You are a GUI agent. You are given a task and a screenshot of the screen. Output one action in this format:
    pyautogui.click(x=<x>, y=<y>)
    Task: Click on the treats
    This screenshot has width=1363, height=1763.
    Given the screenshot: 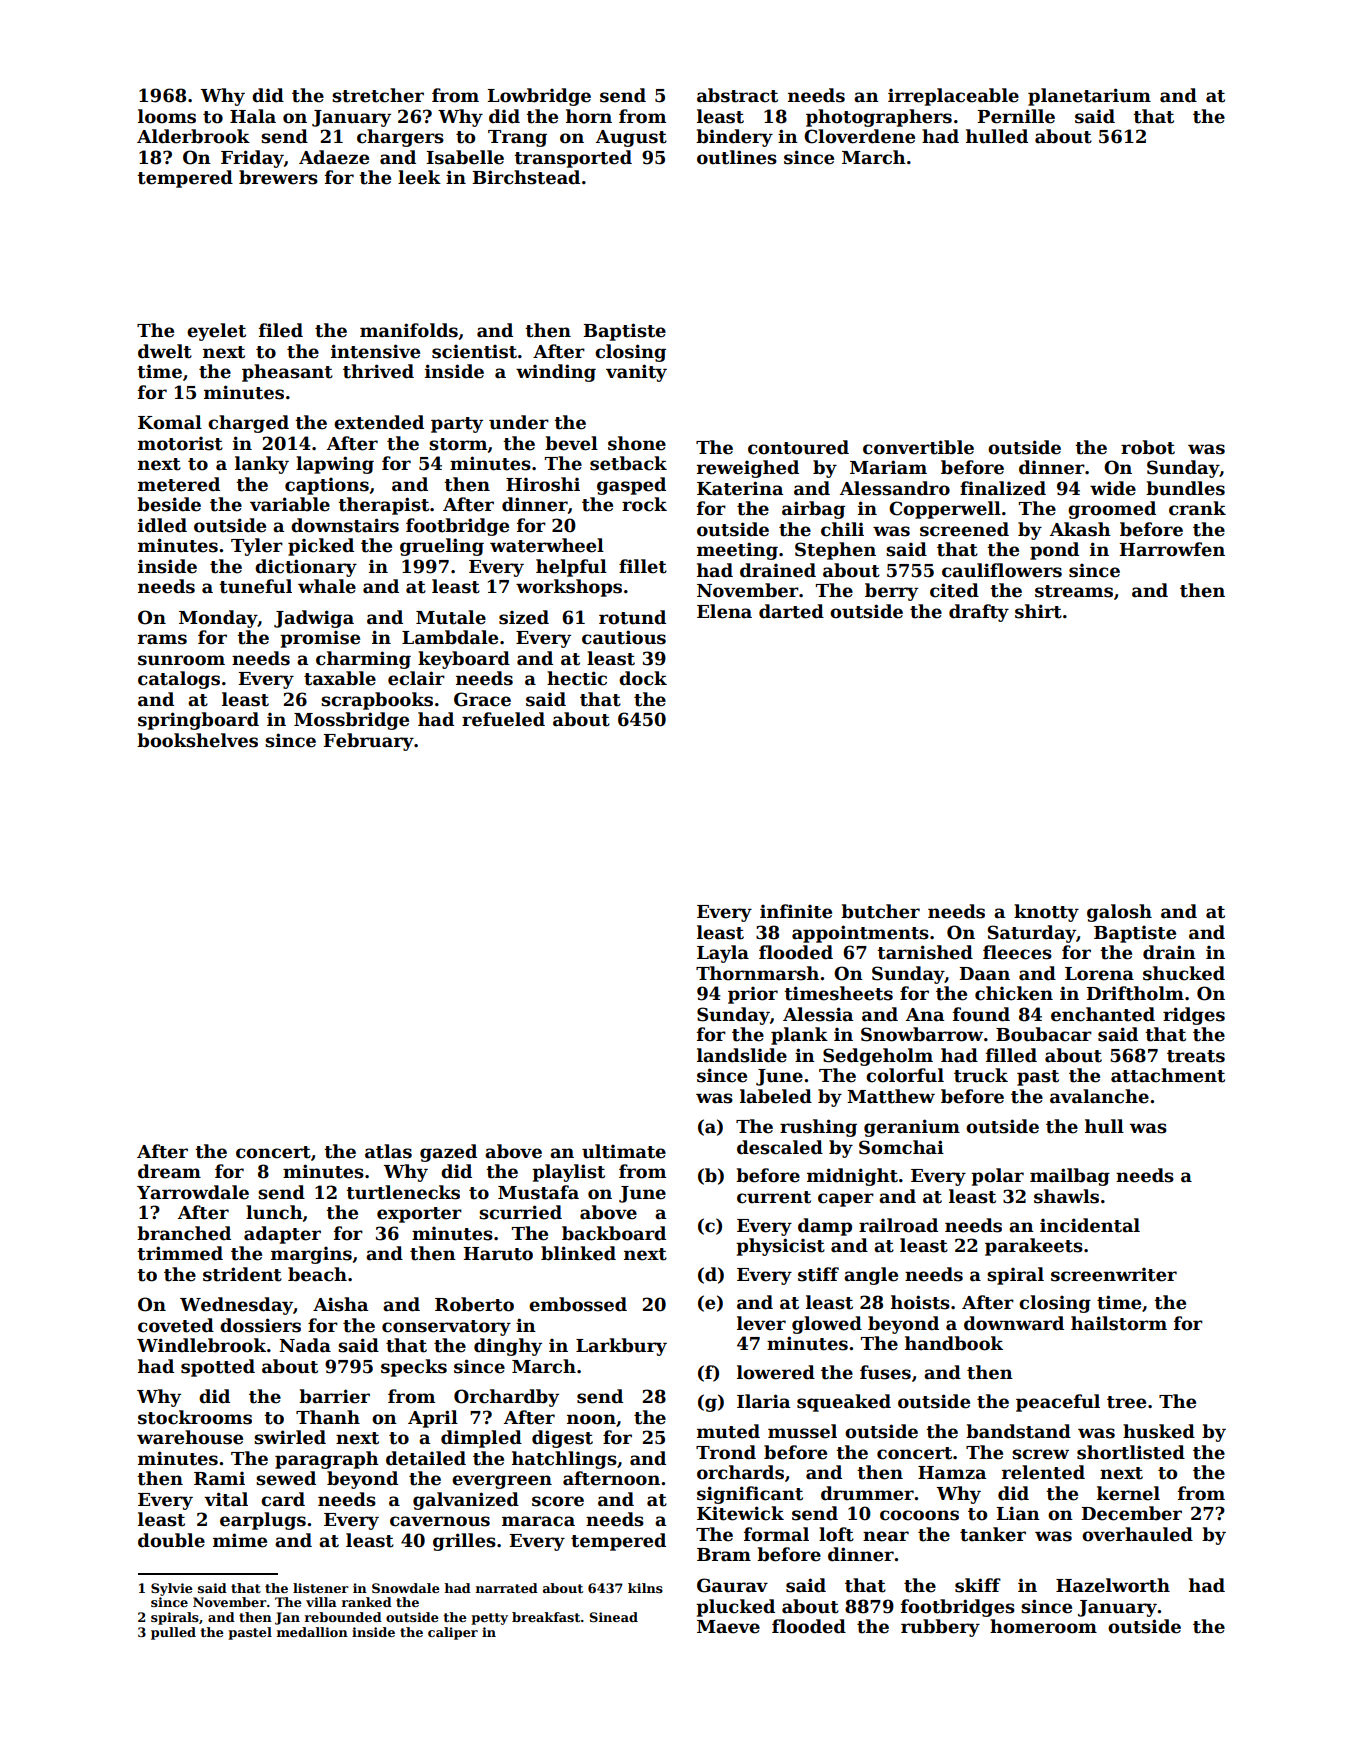 What is the action you would take?
    pyautogui.click(x=1196, y=1056)
